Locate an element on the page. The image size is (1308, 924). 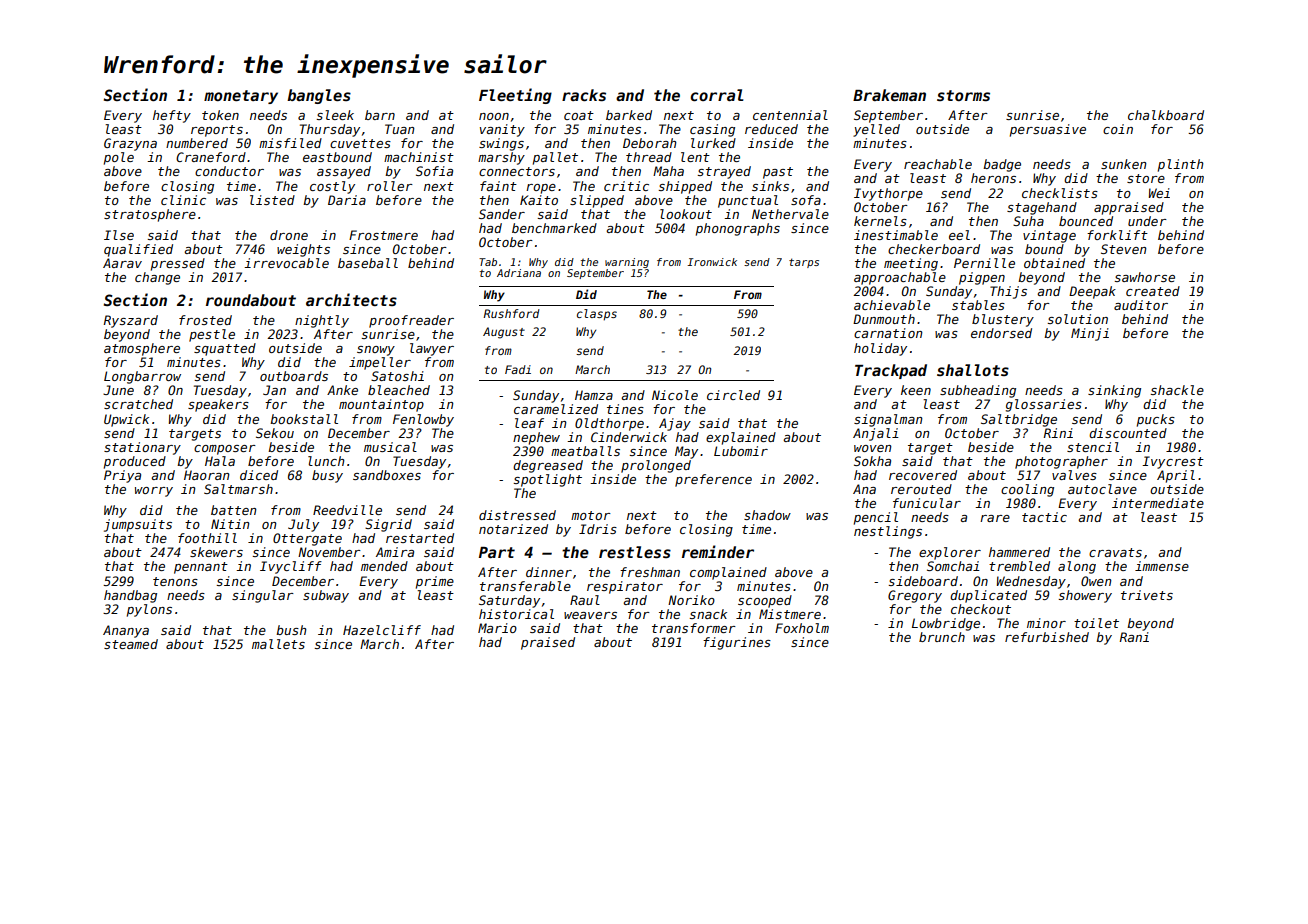
Gregory is located at coordinates (915, 596).
